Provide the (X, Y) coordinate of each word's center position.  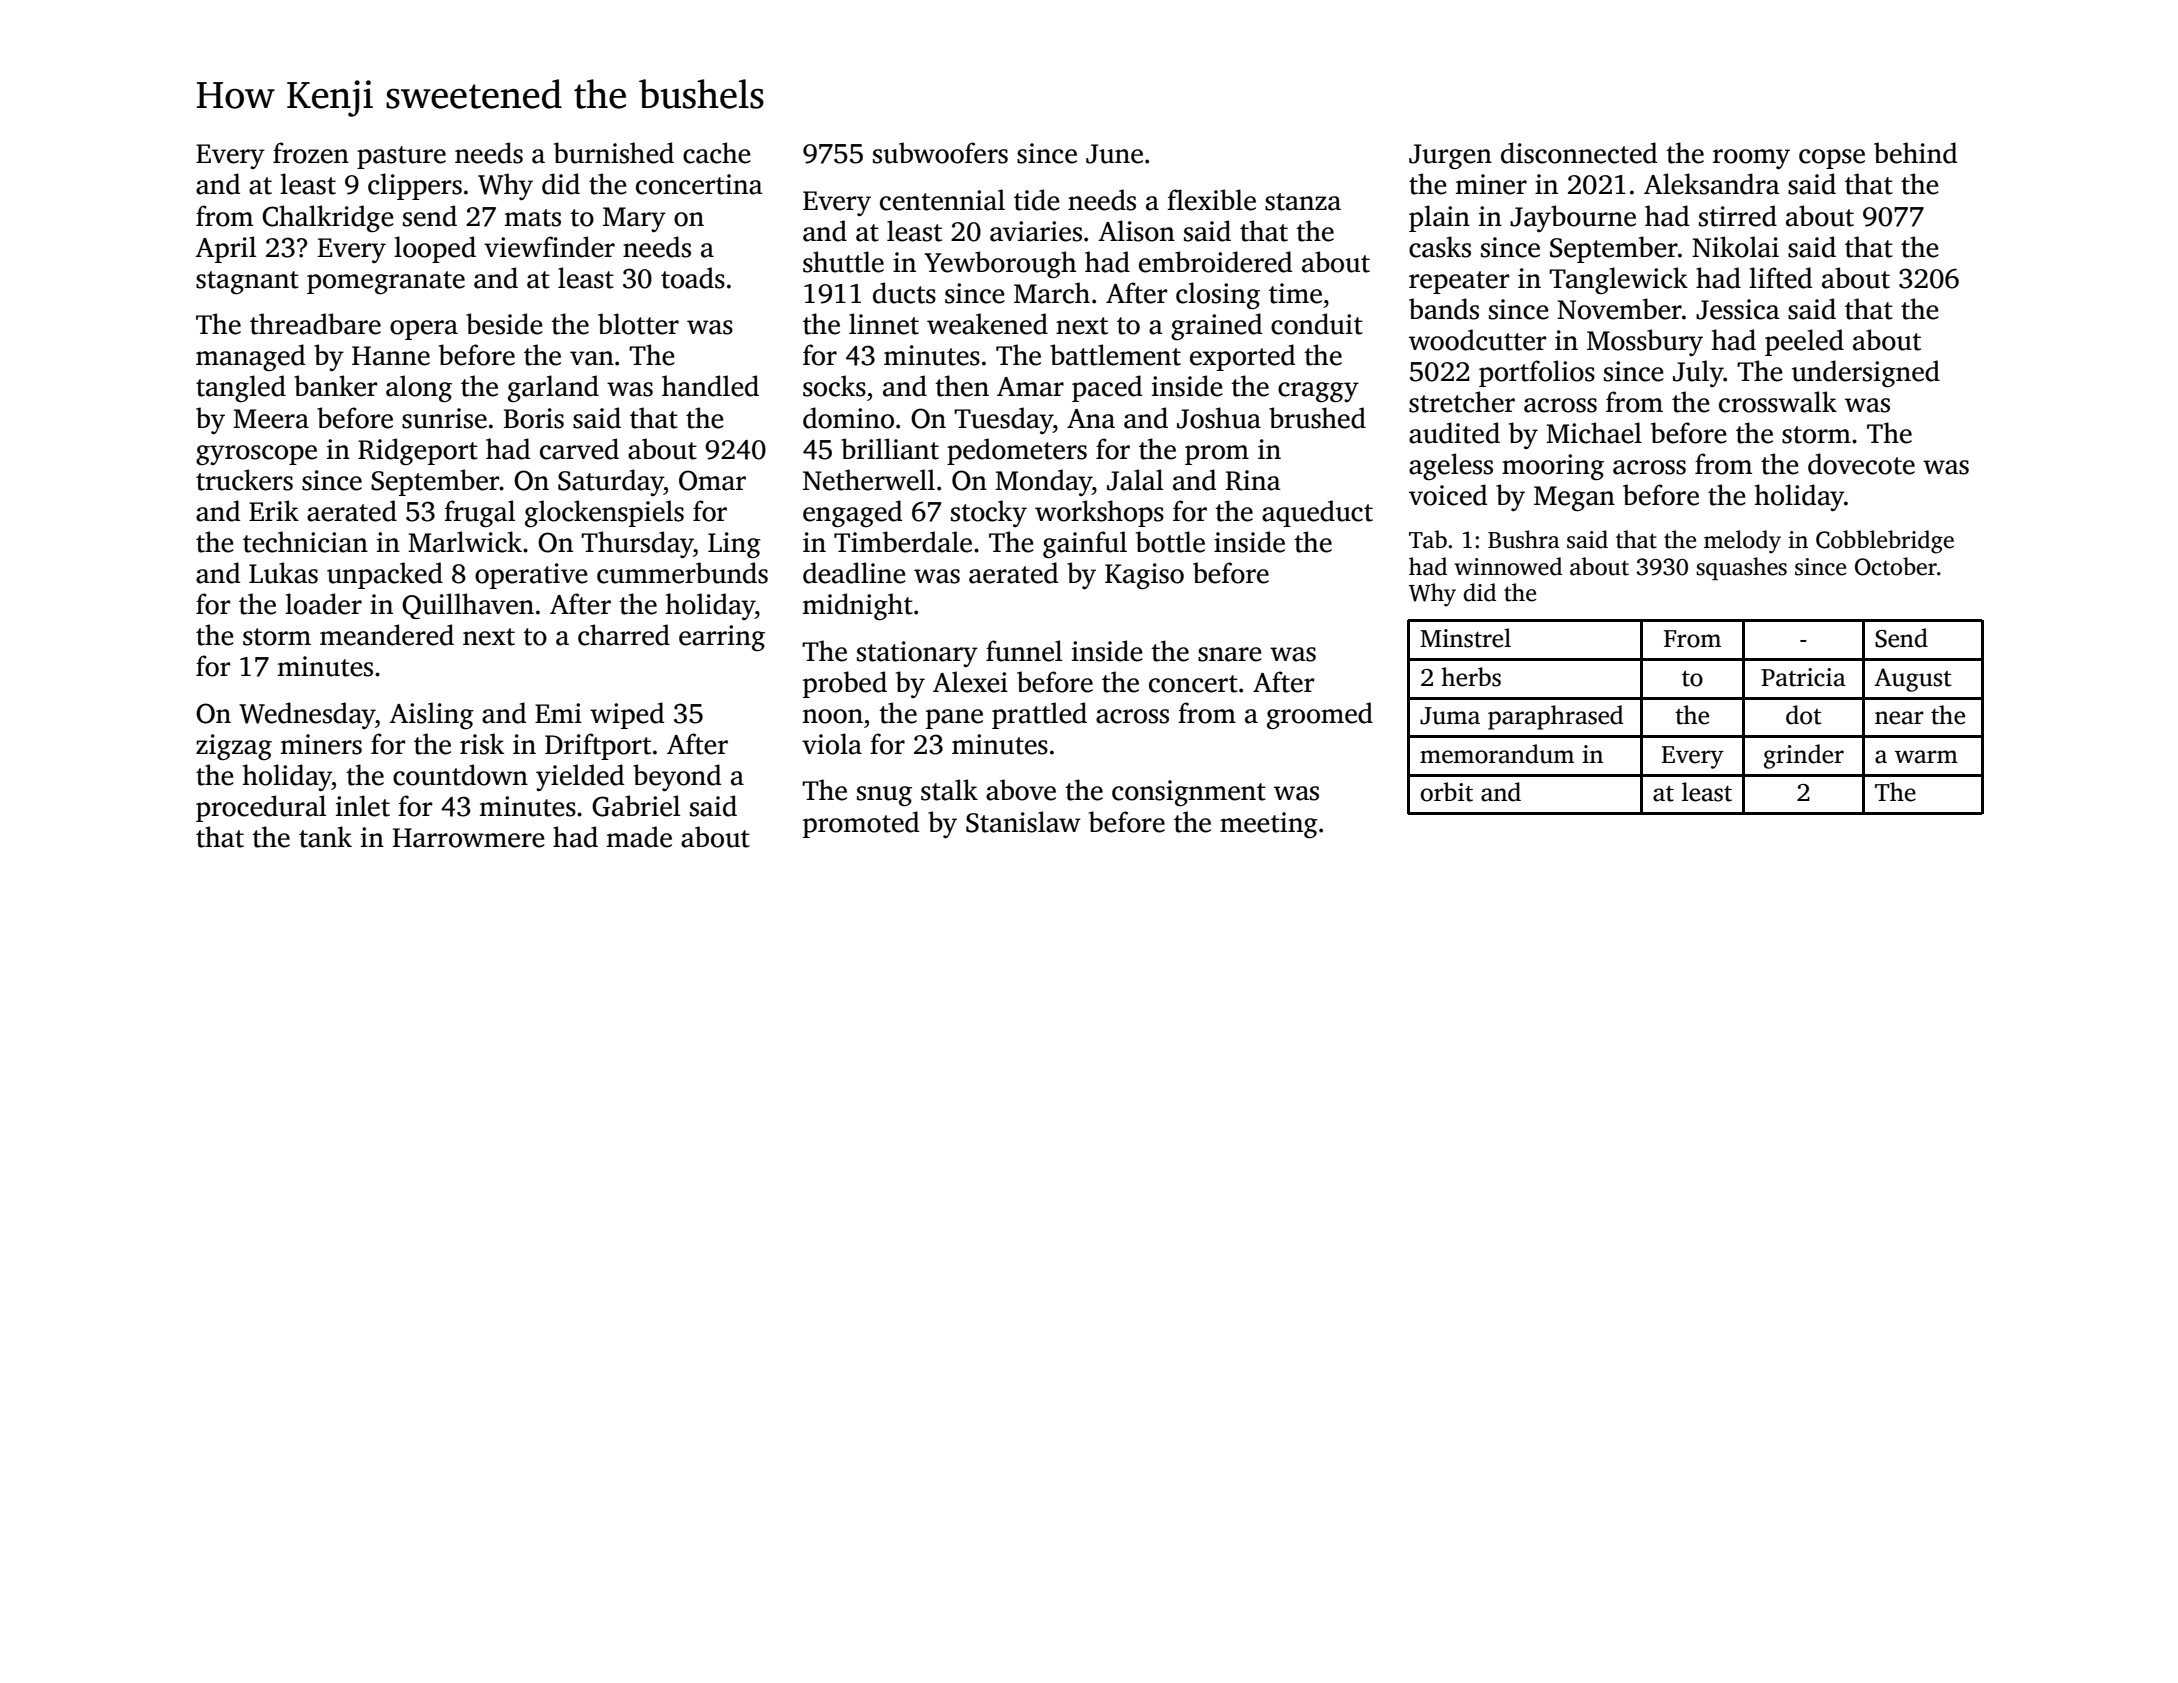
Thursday (637, 544)
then (962, 386)
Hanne (391, 356)
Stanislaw (1023, 822)
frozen (311, 153)
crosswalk (1778, 402)
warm (1926, 757)
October (1896, 566)
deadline (854, 573)
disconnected (1579, 153)
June (1114, 154)
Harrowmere (469, 838)
